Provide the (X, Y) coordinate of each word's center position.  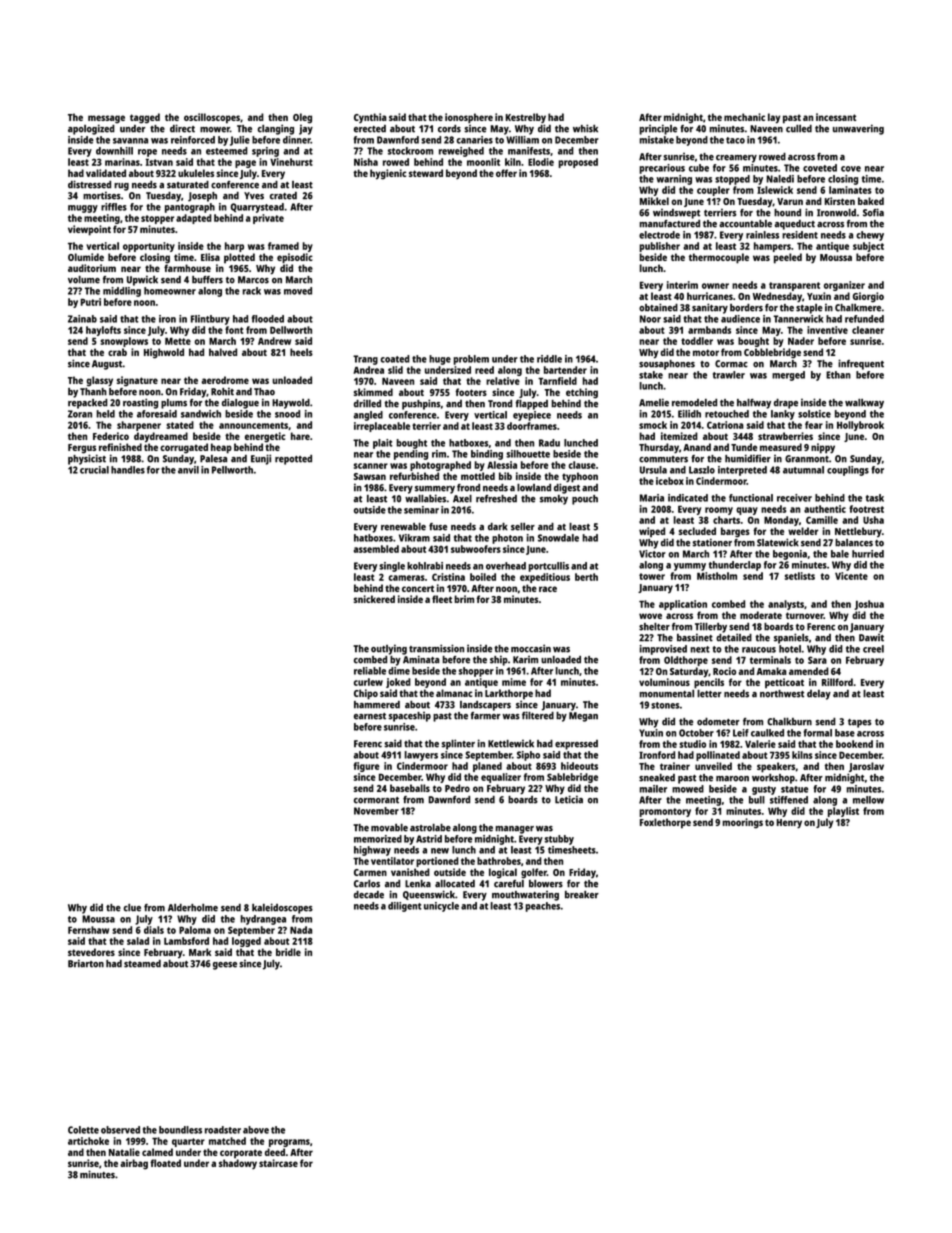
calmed (157, 1152)
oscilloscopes (212, 118)
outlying (389, 649)
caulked (767, 733)
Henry (789, 824)
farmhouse (187, 268)
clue (132, 908)
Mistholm (717, 576)
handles (128, 470)
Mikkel (654, 201)
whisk (585, 128)
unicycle (441, 907)
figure (366, 767)
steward (426, 173)
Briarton (86, 963)
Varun (790, 201)
